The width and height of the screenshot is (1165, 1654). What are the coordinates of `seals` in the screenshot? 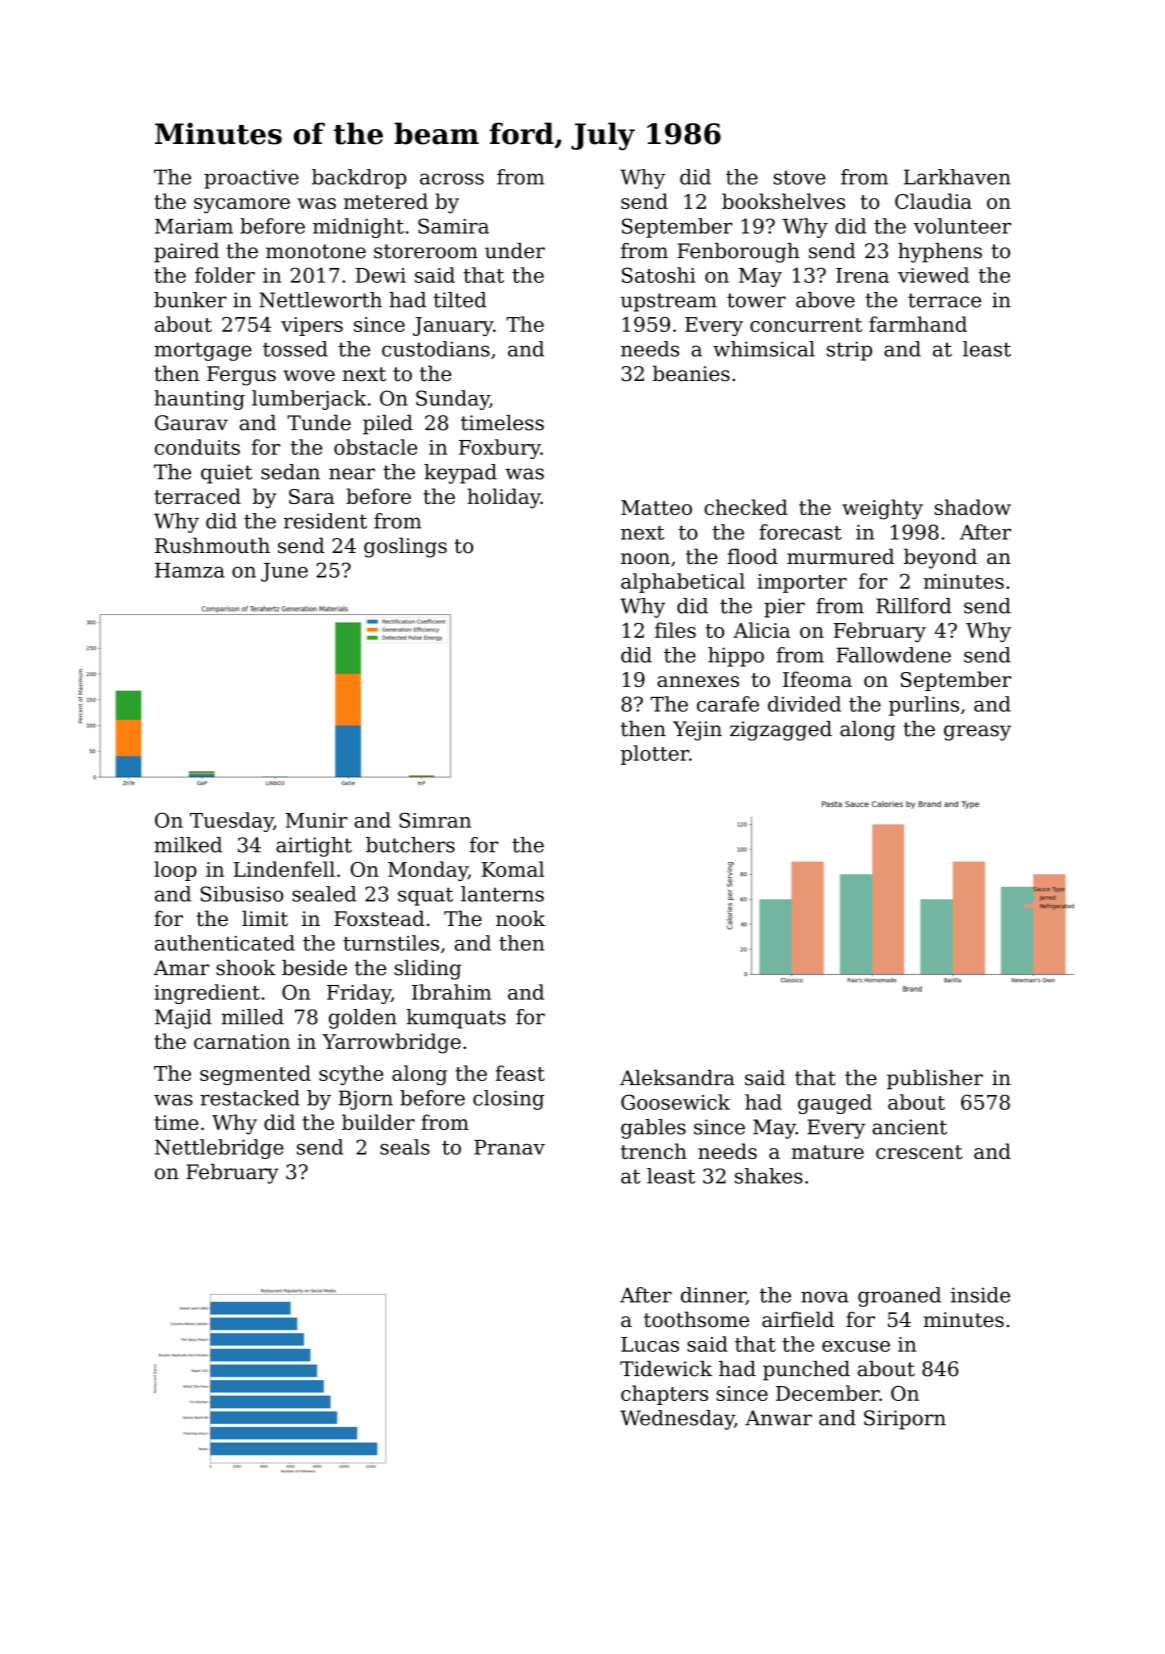 It's located at (405, 1147).
